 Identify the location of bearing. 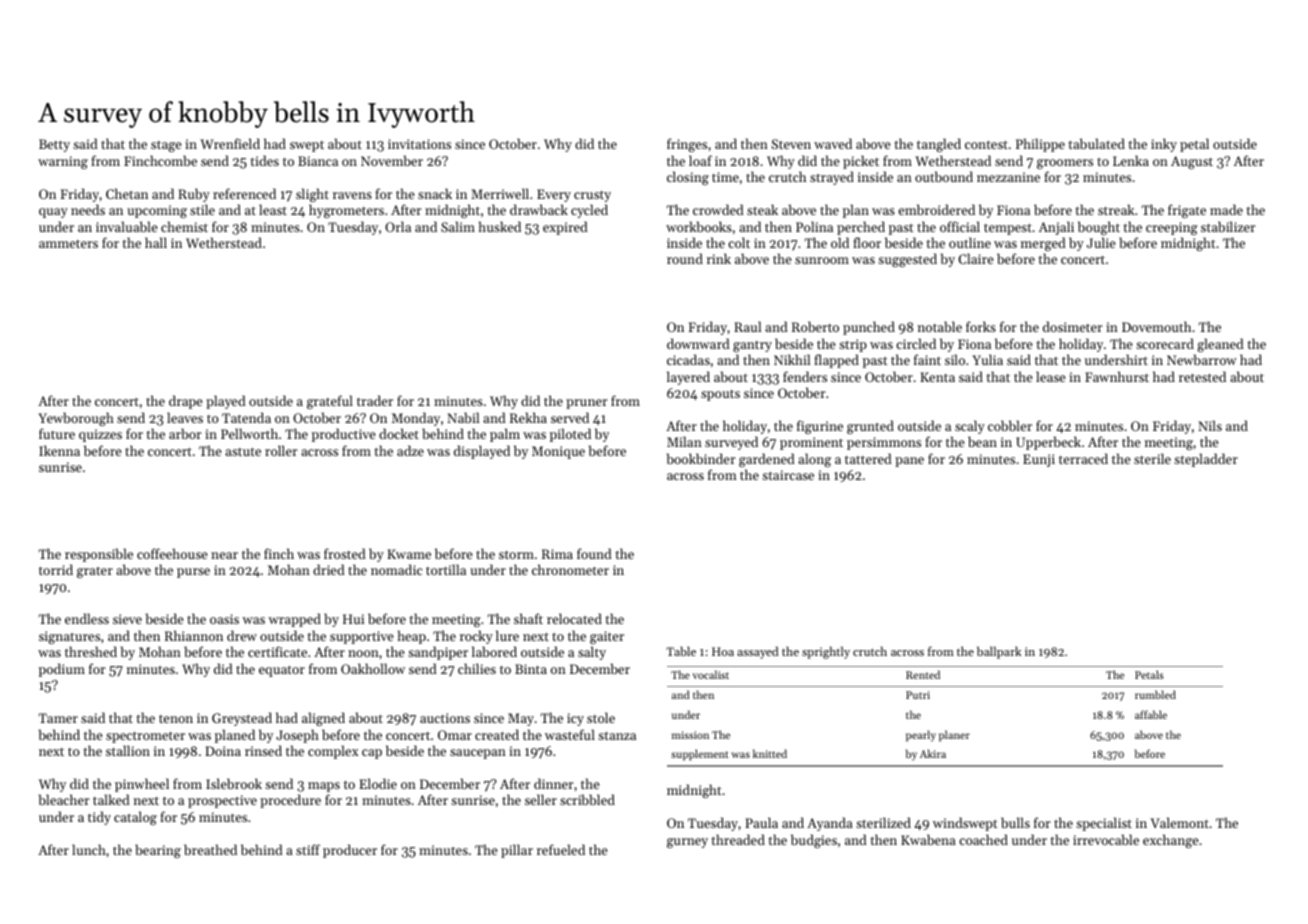
(158, 851).
